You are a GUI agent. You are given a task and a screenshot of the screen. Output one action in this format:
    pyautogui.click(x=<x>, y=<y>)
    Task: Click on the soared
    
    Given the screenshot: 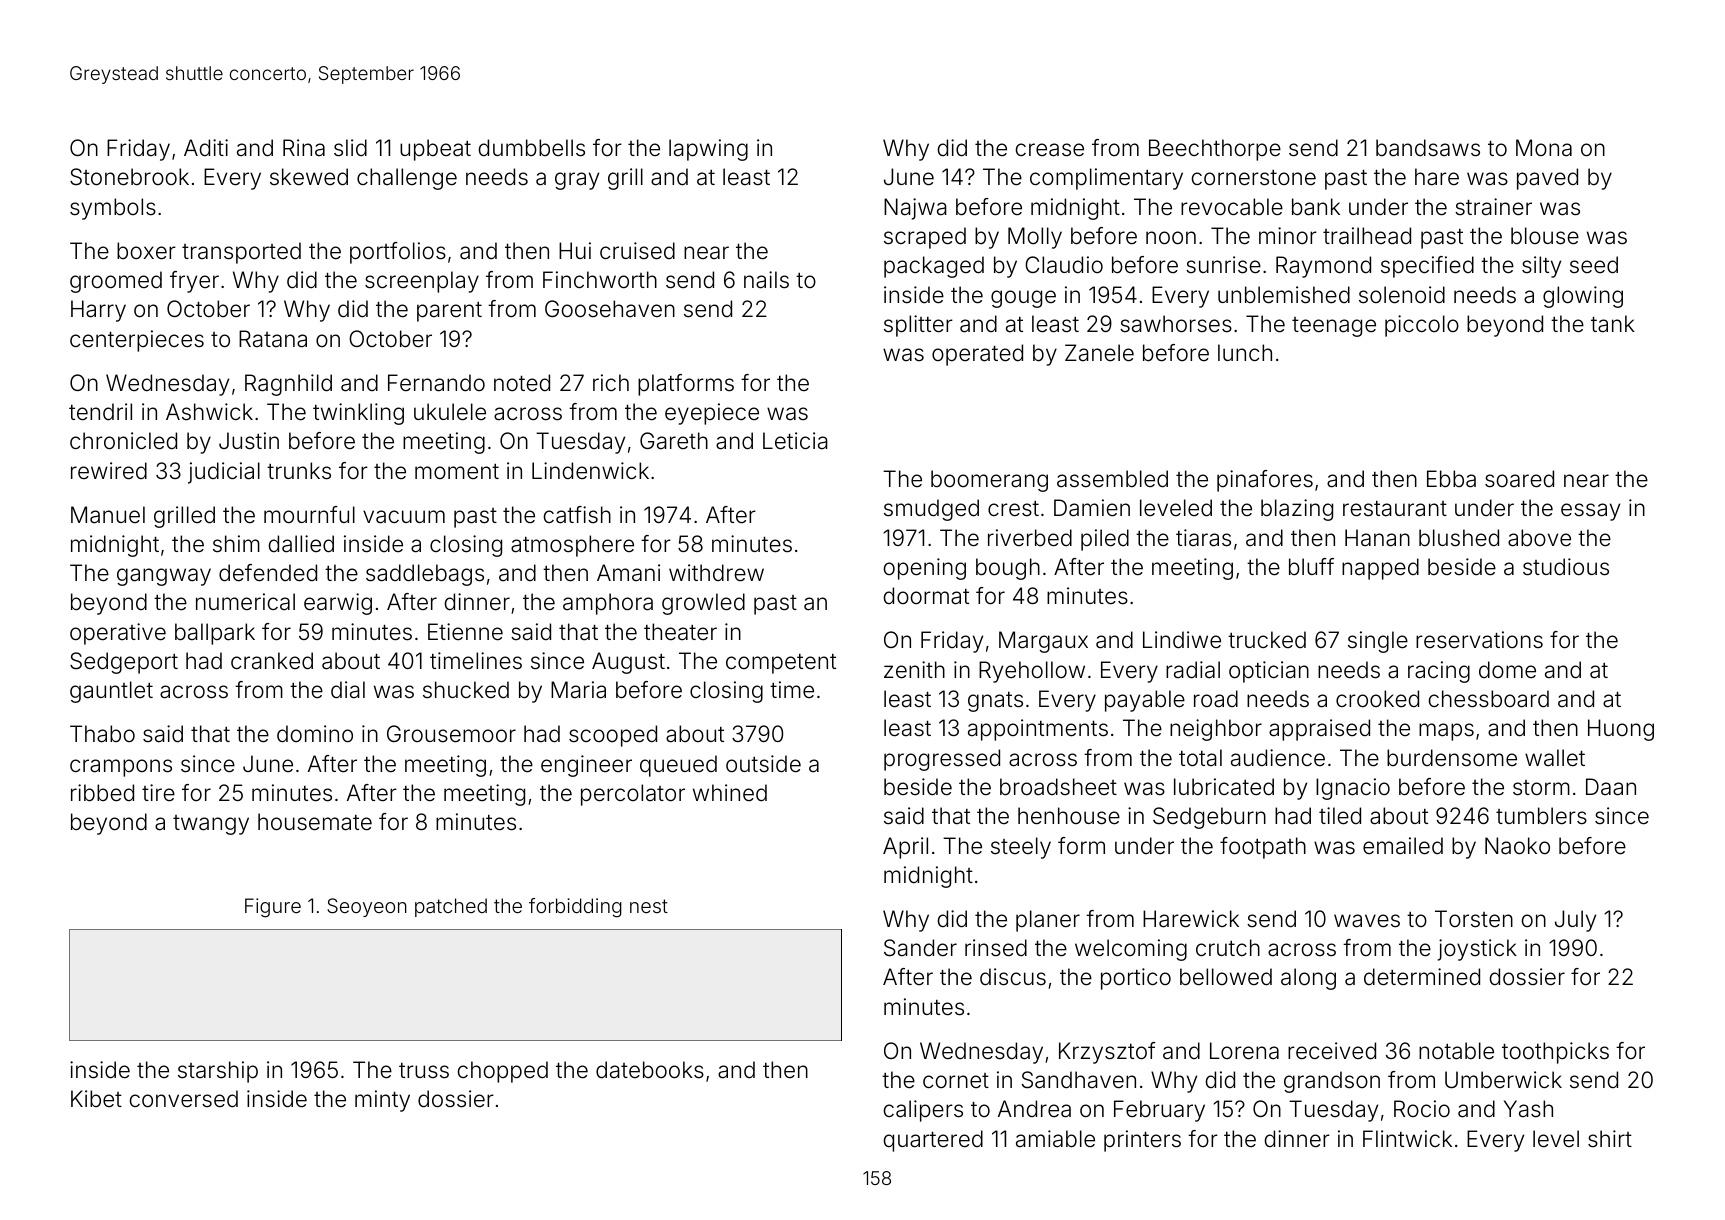 What is the action you would take?
    pyautogui.click(x=1519, y=479)
